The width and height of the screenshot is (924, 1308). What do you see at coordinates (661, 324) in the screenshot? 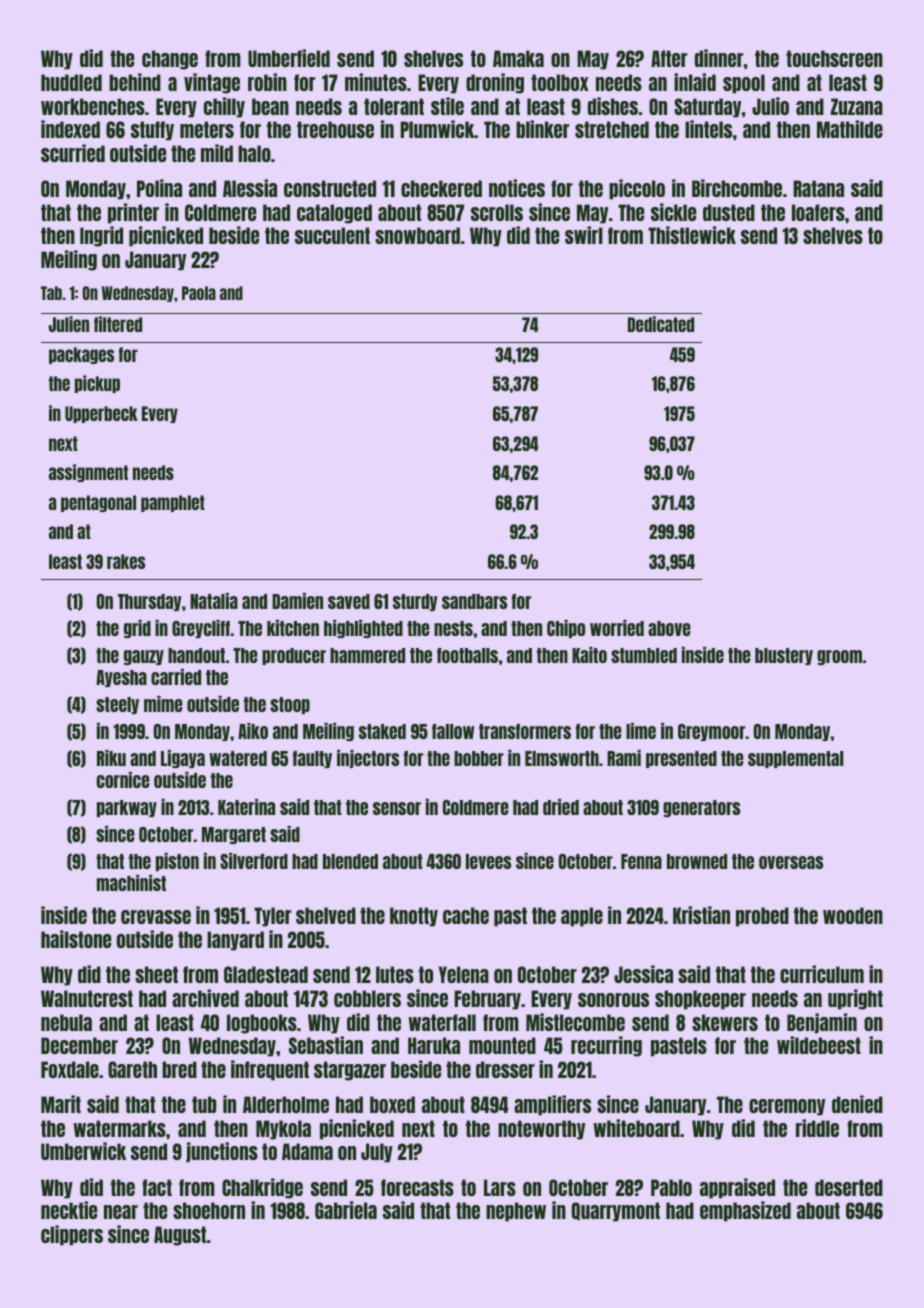
I see `Dedicated` at bounding box center [661, 324].
